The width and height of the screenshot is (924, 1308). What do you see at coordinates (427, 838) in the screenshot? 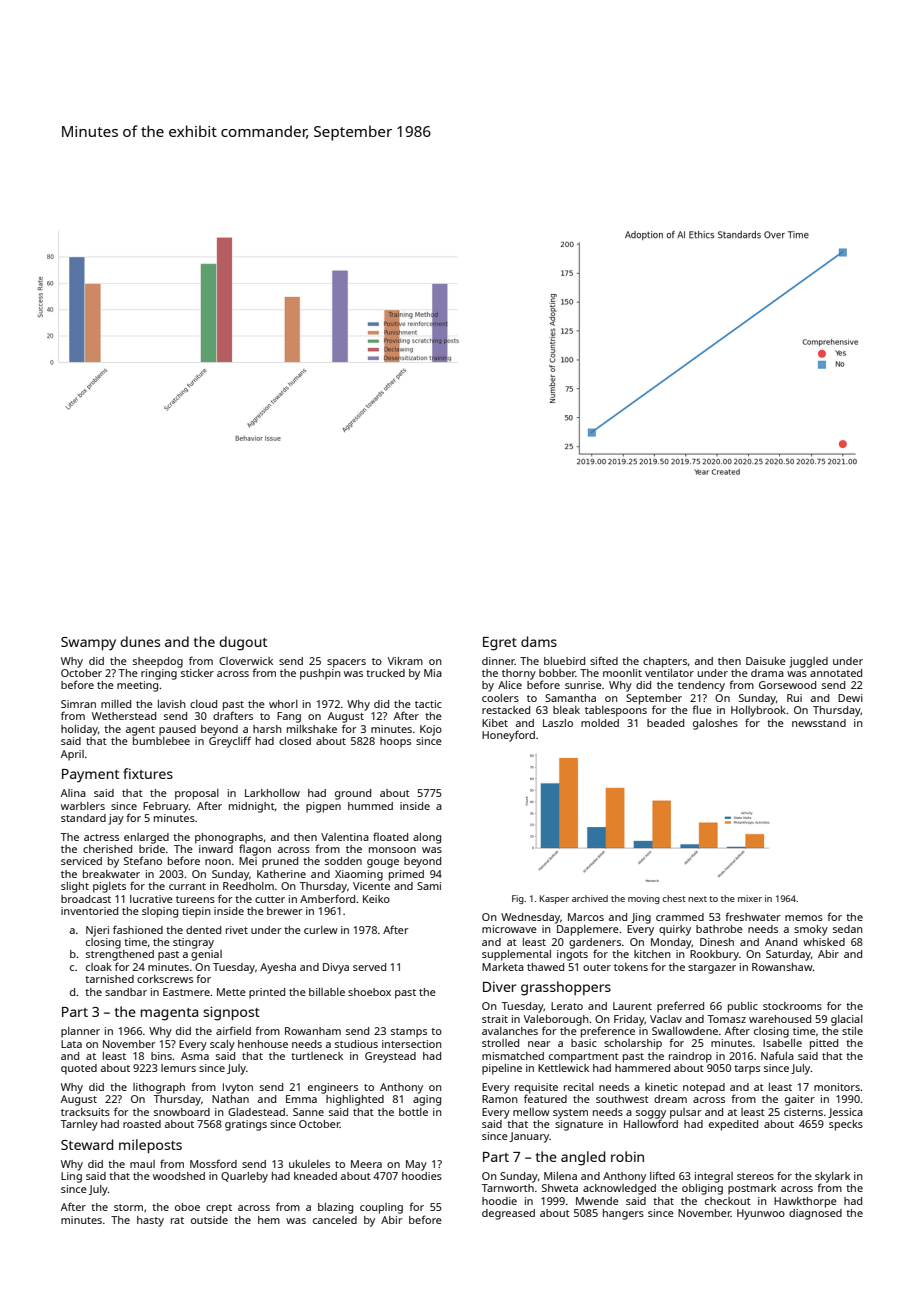
I see `along` at bounding box center [427, 838].
